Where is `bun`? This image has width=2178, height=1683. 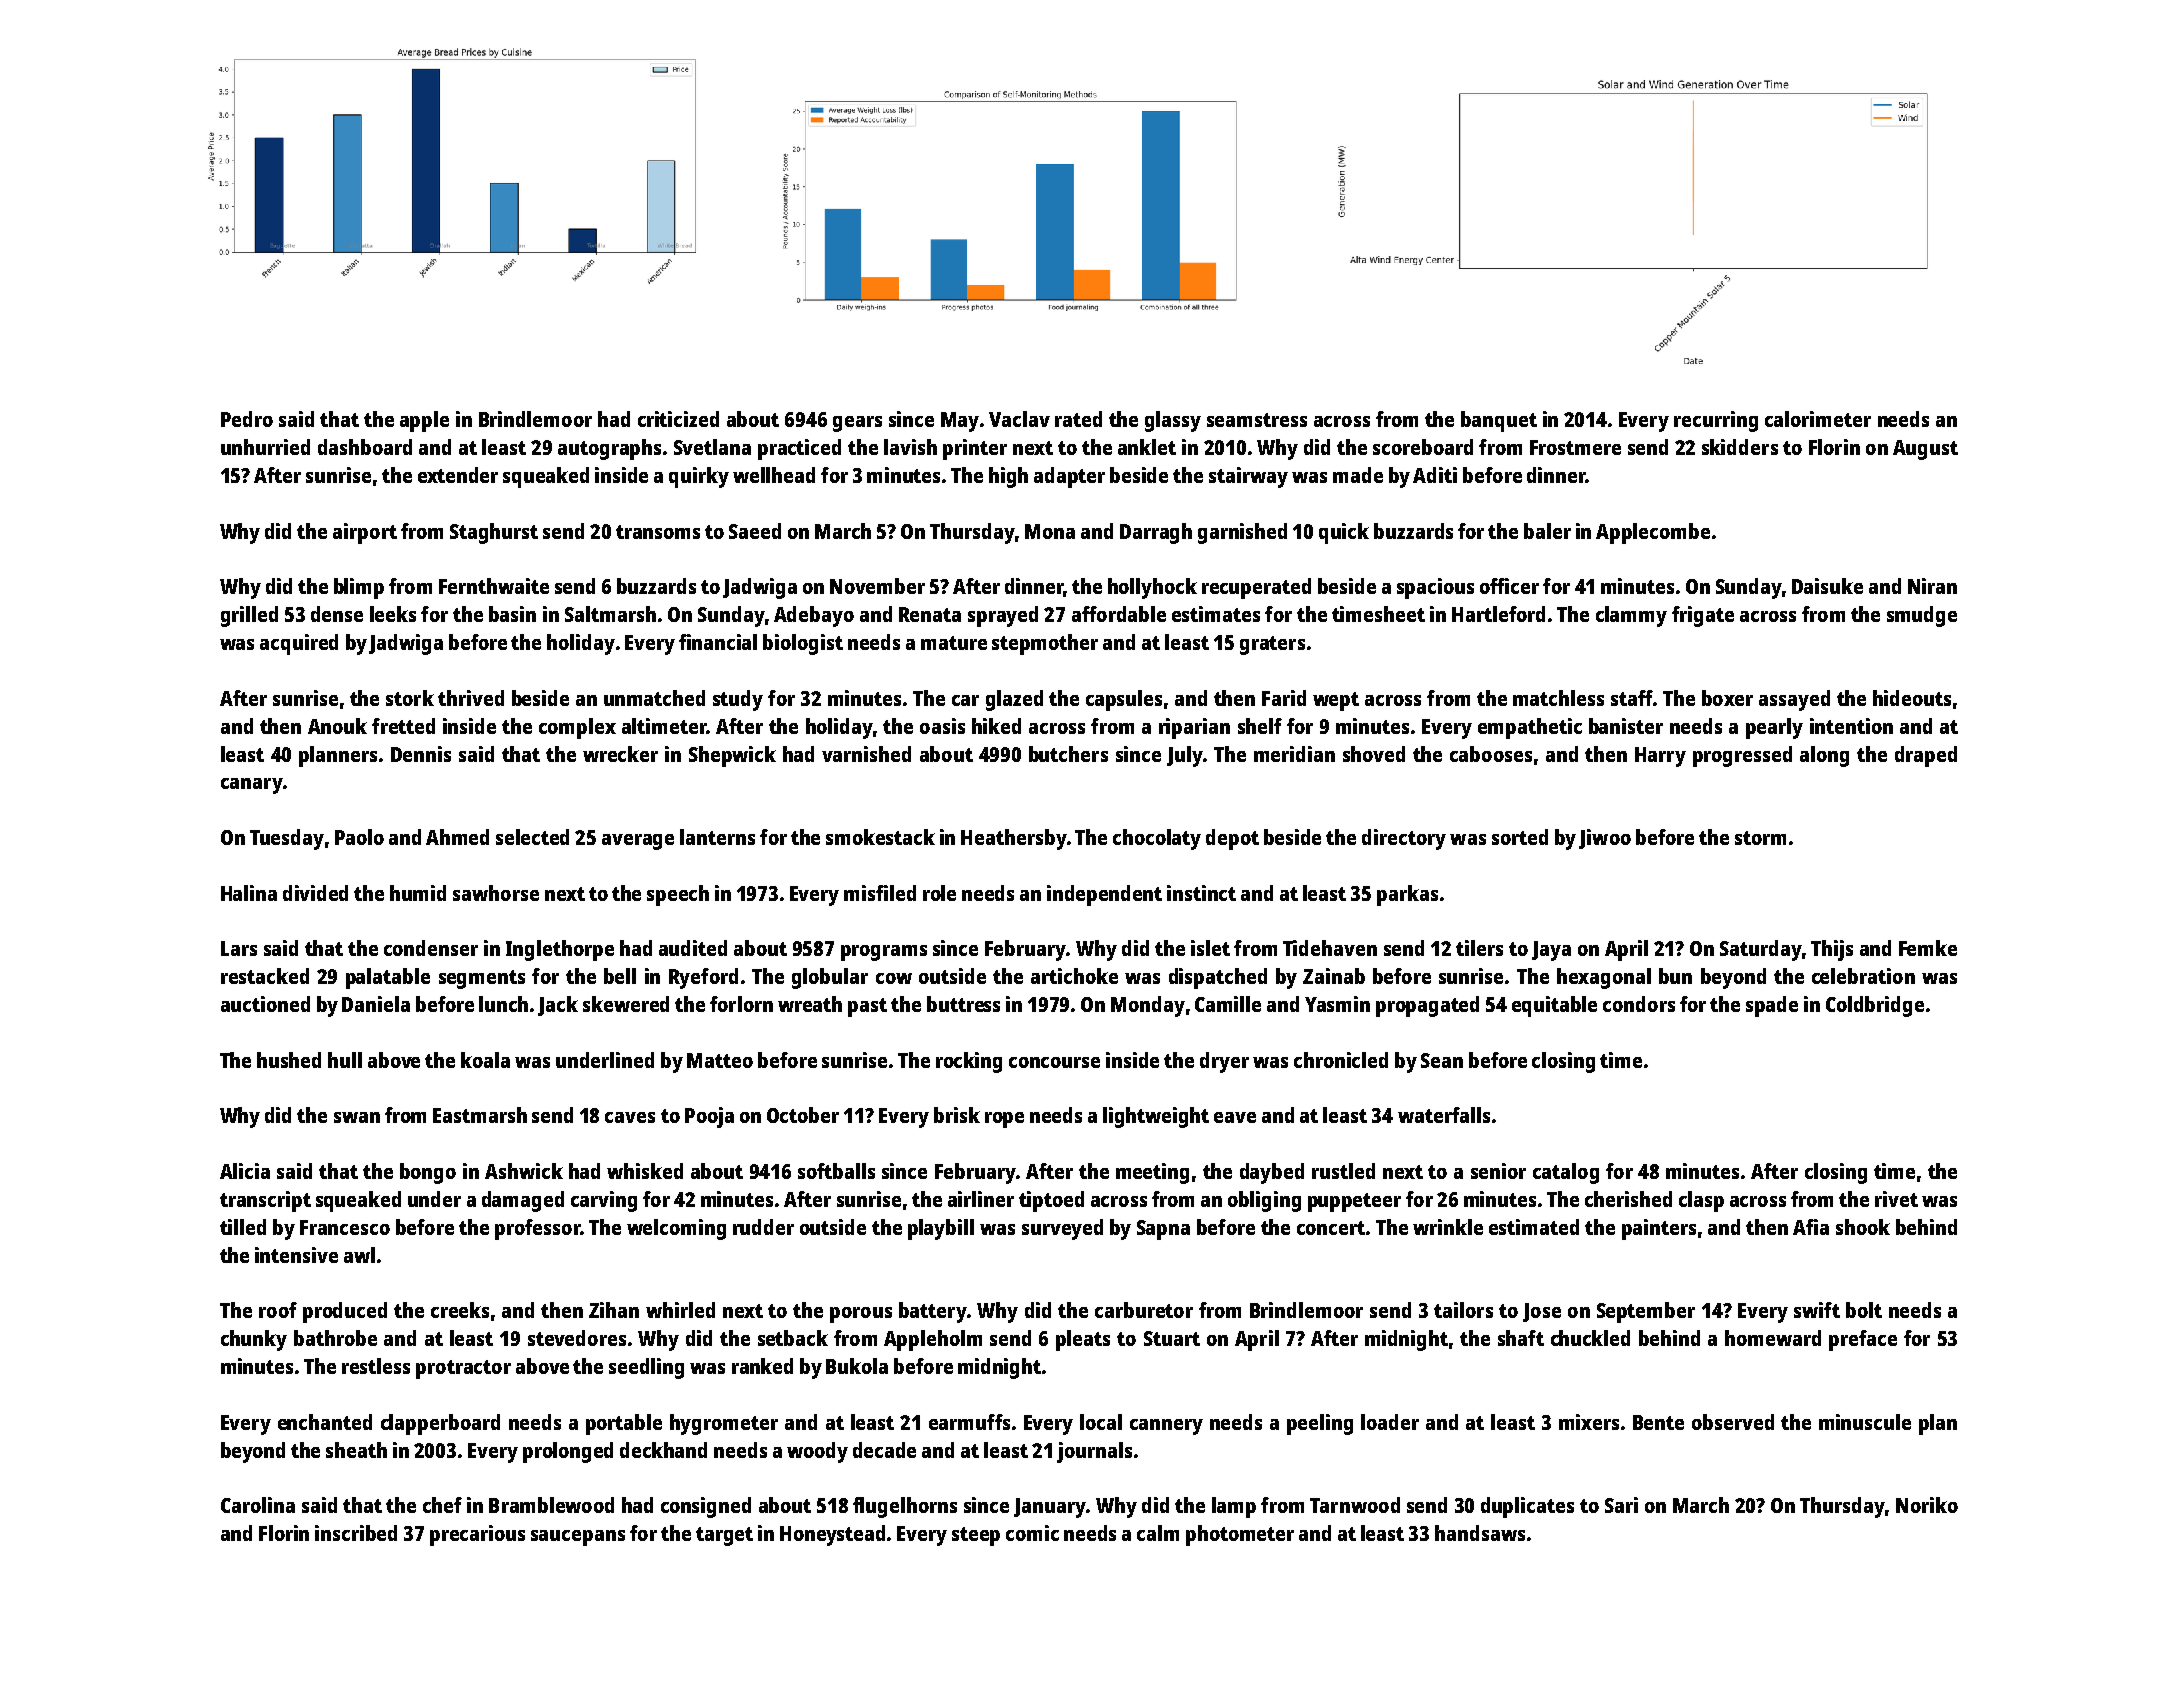 bun is located at coordinates (1675, 976).
